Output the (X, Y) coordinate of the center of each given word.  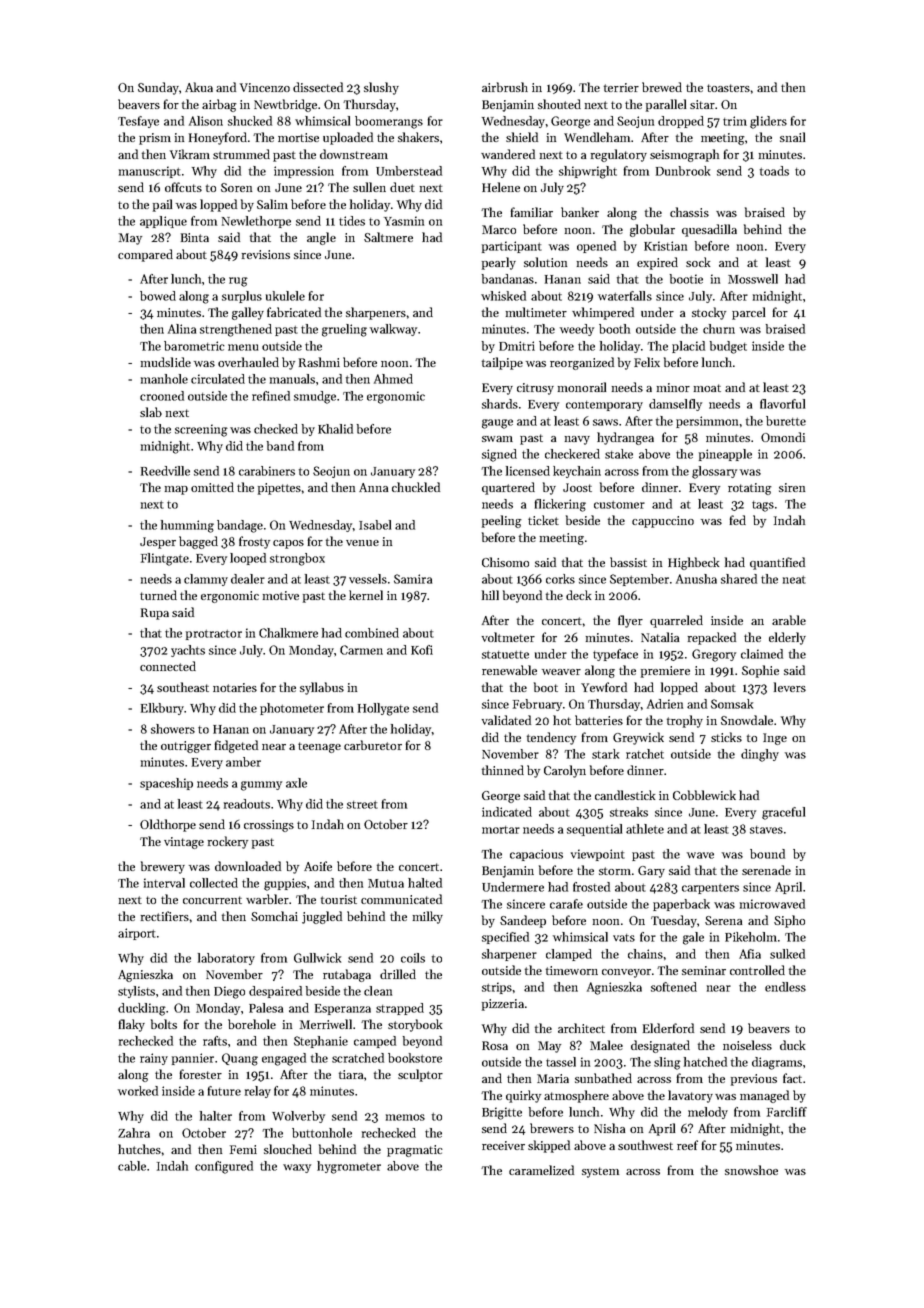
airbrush (505, 87)
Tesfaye (138, 122)
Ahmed (393, 379)
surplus (242, 297)
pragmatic (415, 1151)
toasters (728, 88)
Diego (229, 992)
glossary (714, 472)
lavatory (690, 1096)
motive (281, 595)
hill (490, 595)
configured (224, 1167)
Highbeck (693, 563)
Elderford (668, 1028)
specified (505, 938)
